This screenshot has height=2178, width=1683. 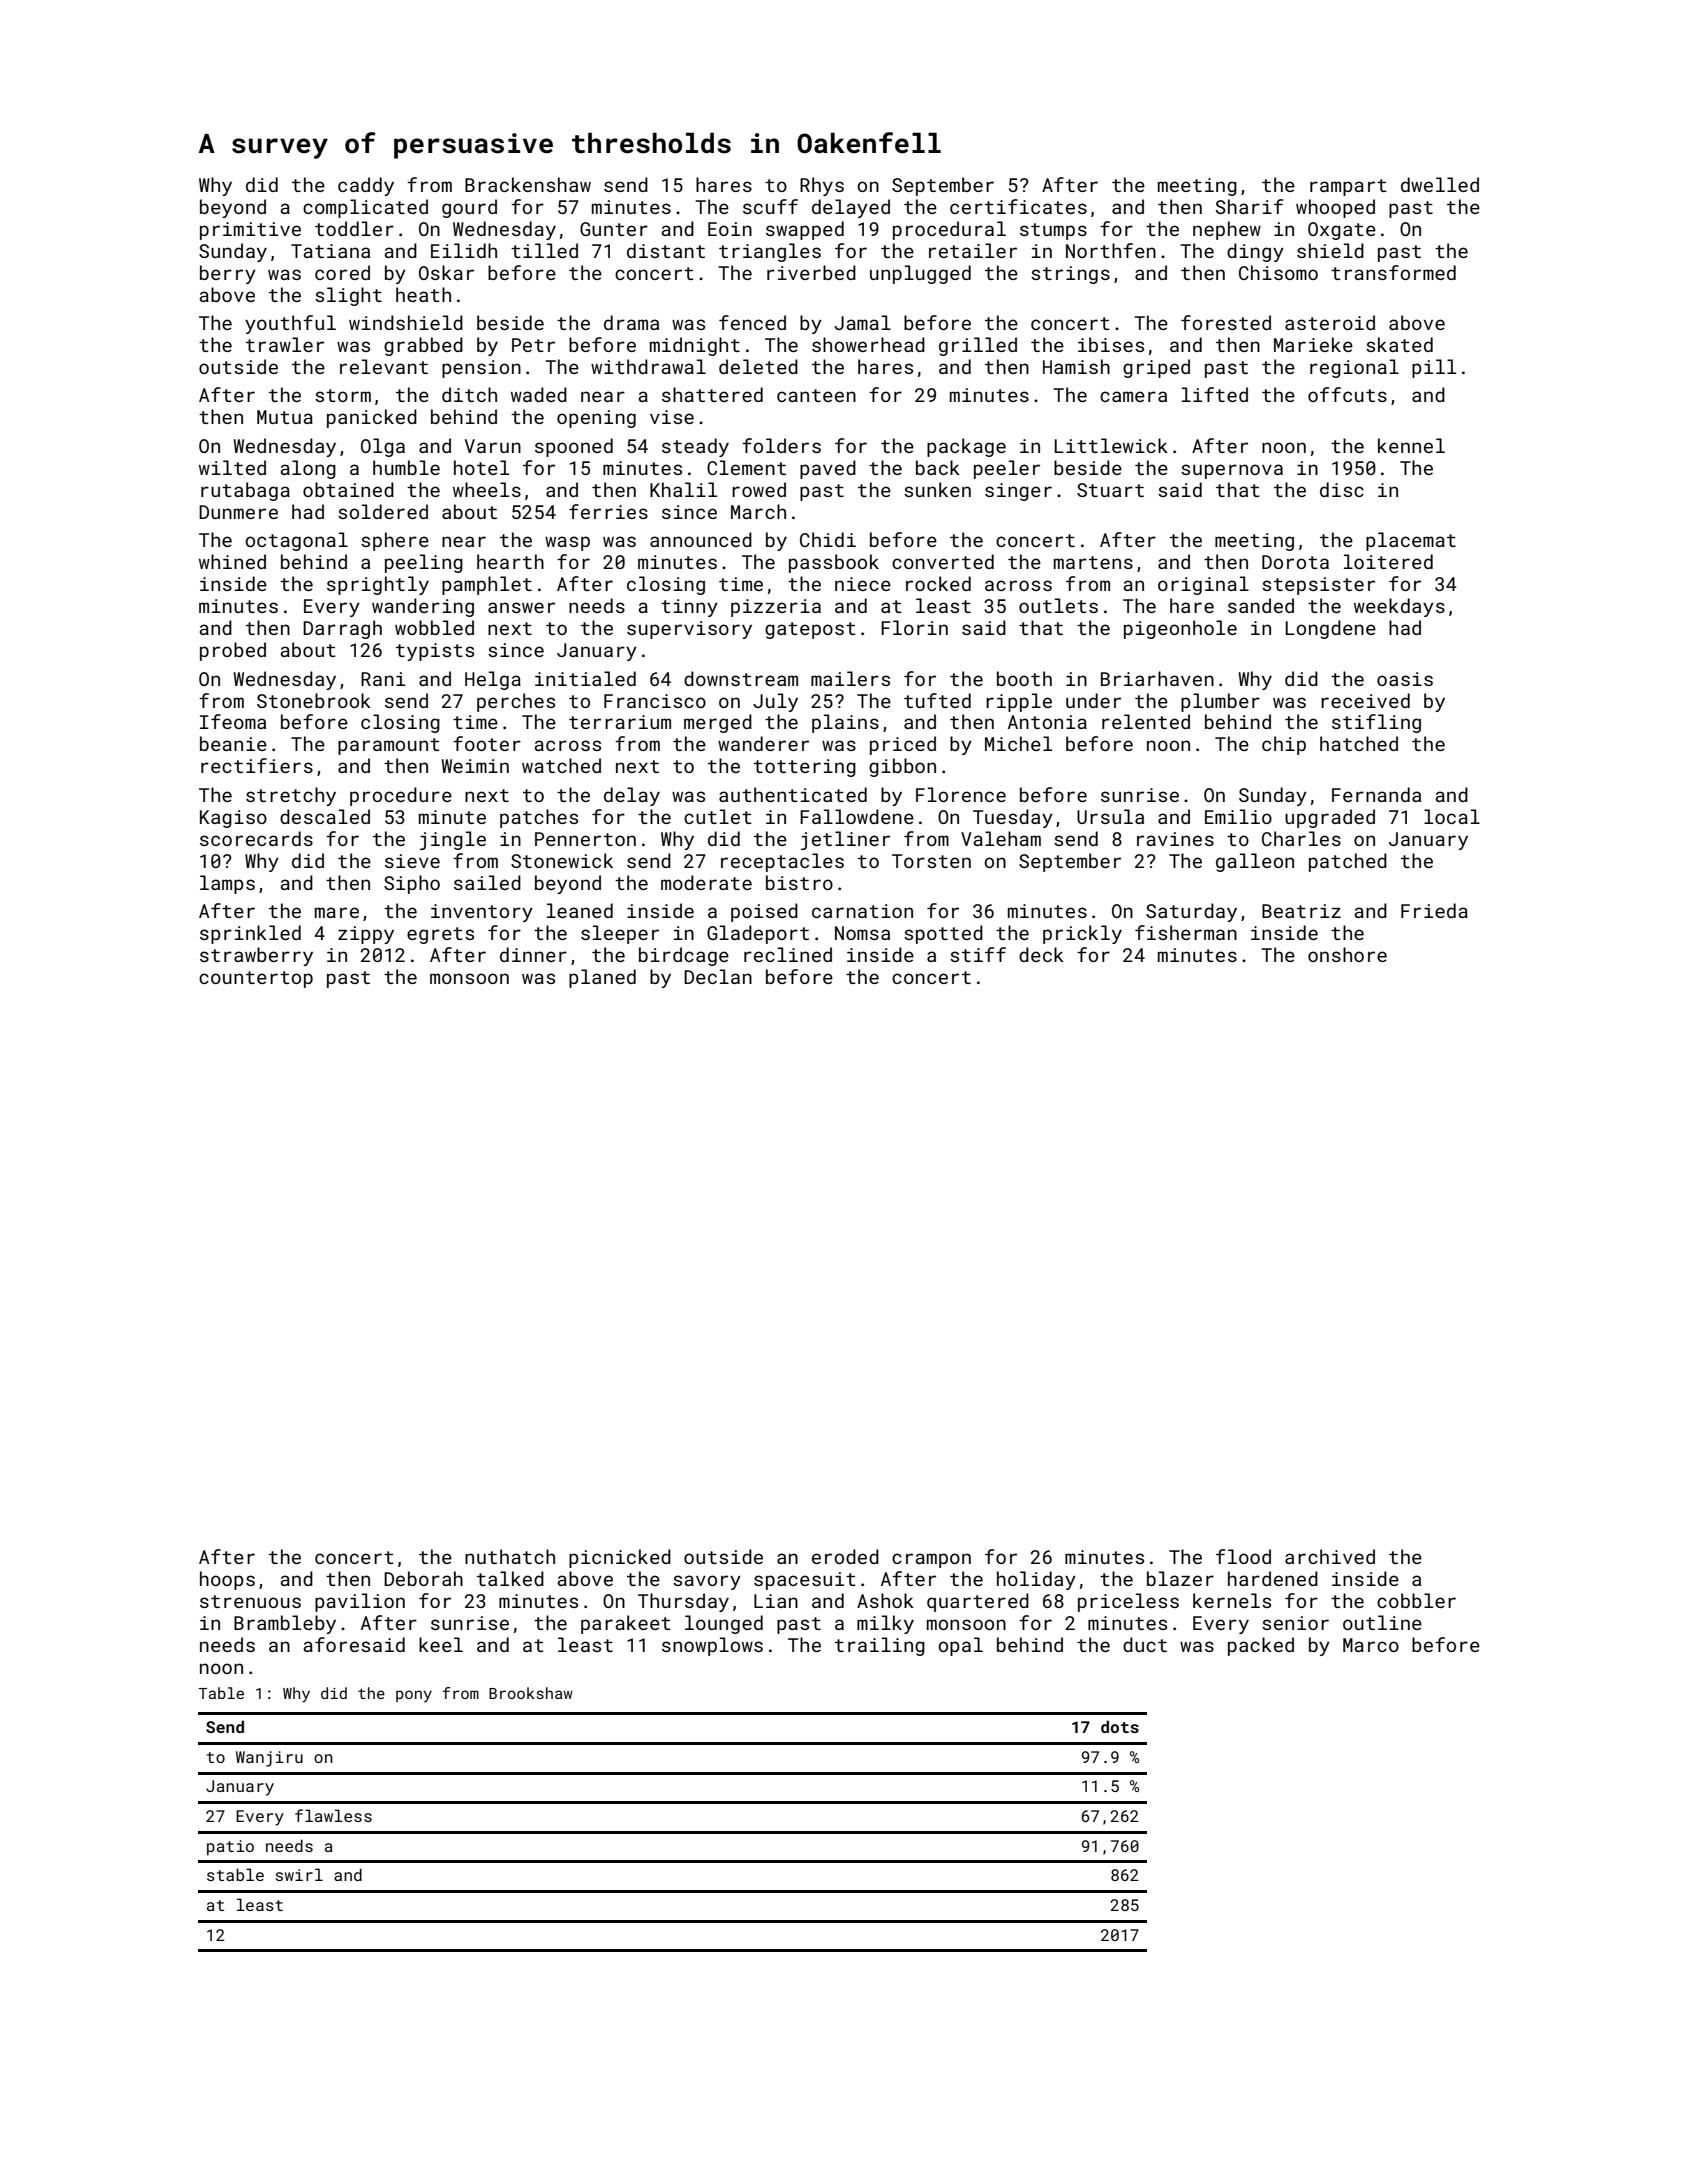 What do you see at coordinates (1348, 187) in the screenshot?
I see `rampart` at bounding box center [1348, 187].
